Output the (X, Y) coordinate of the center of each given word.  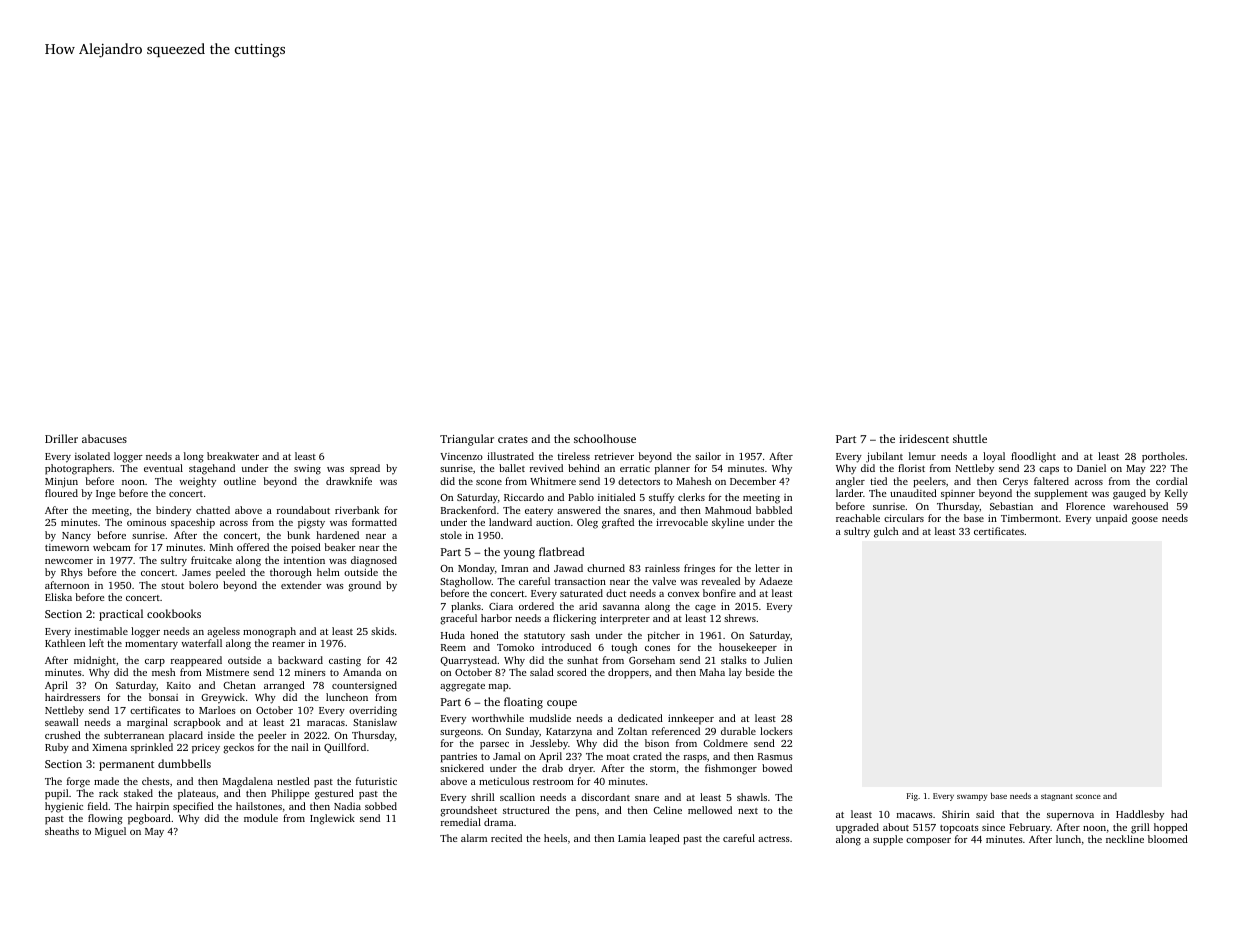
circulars (904, 518)
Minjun (61, 482)
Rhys (72, 573)
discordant (605, 797)
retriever (614, 456)
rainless (662, 568)
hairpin (152, 807)
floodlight (1033, 457)
